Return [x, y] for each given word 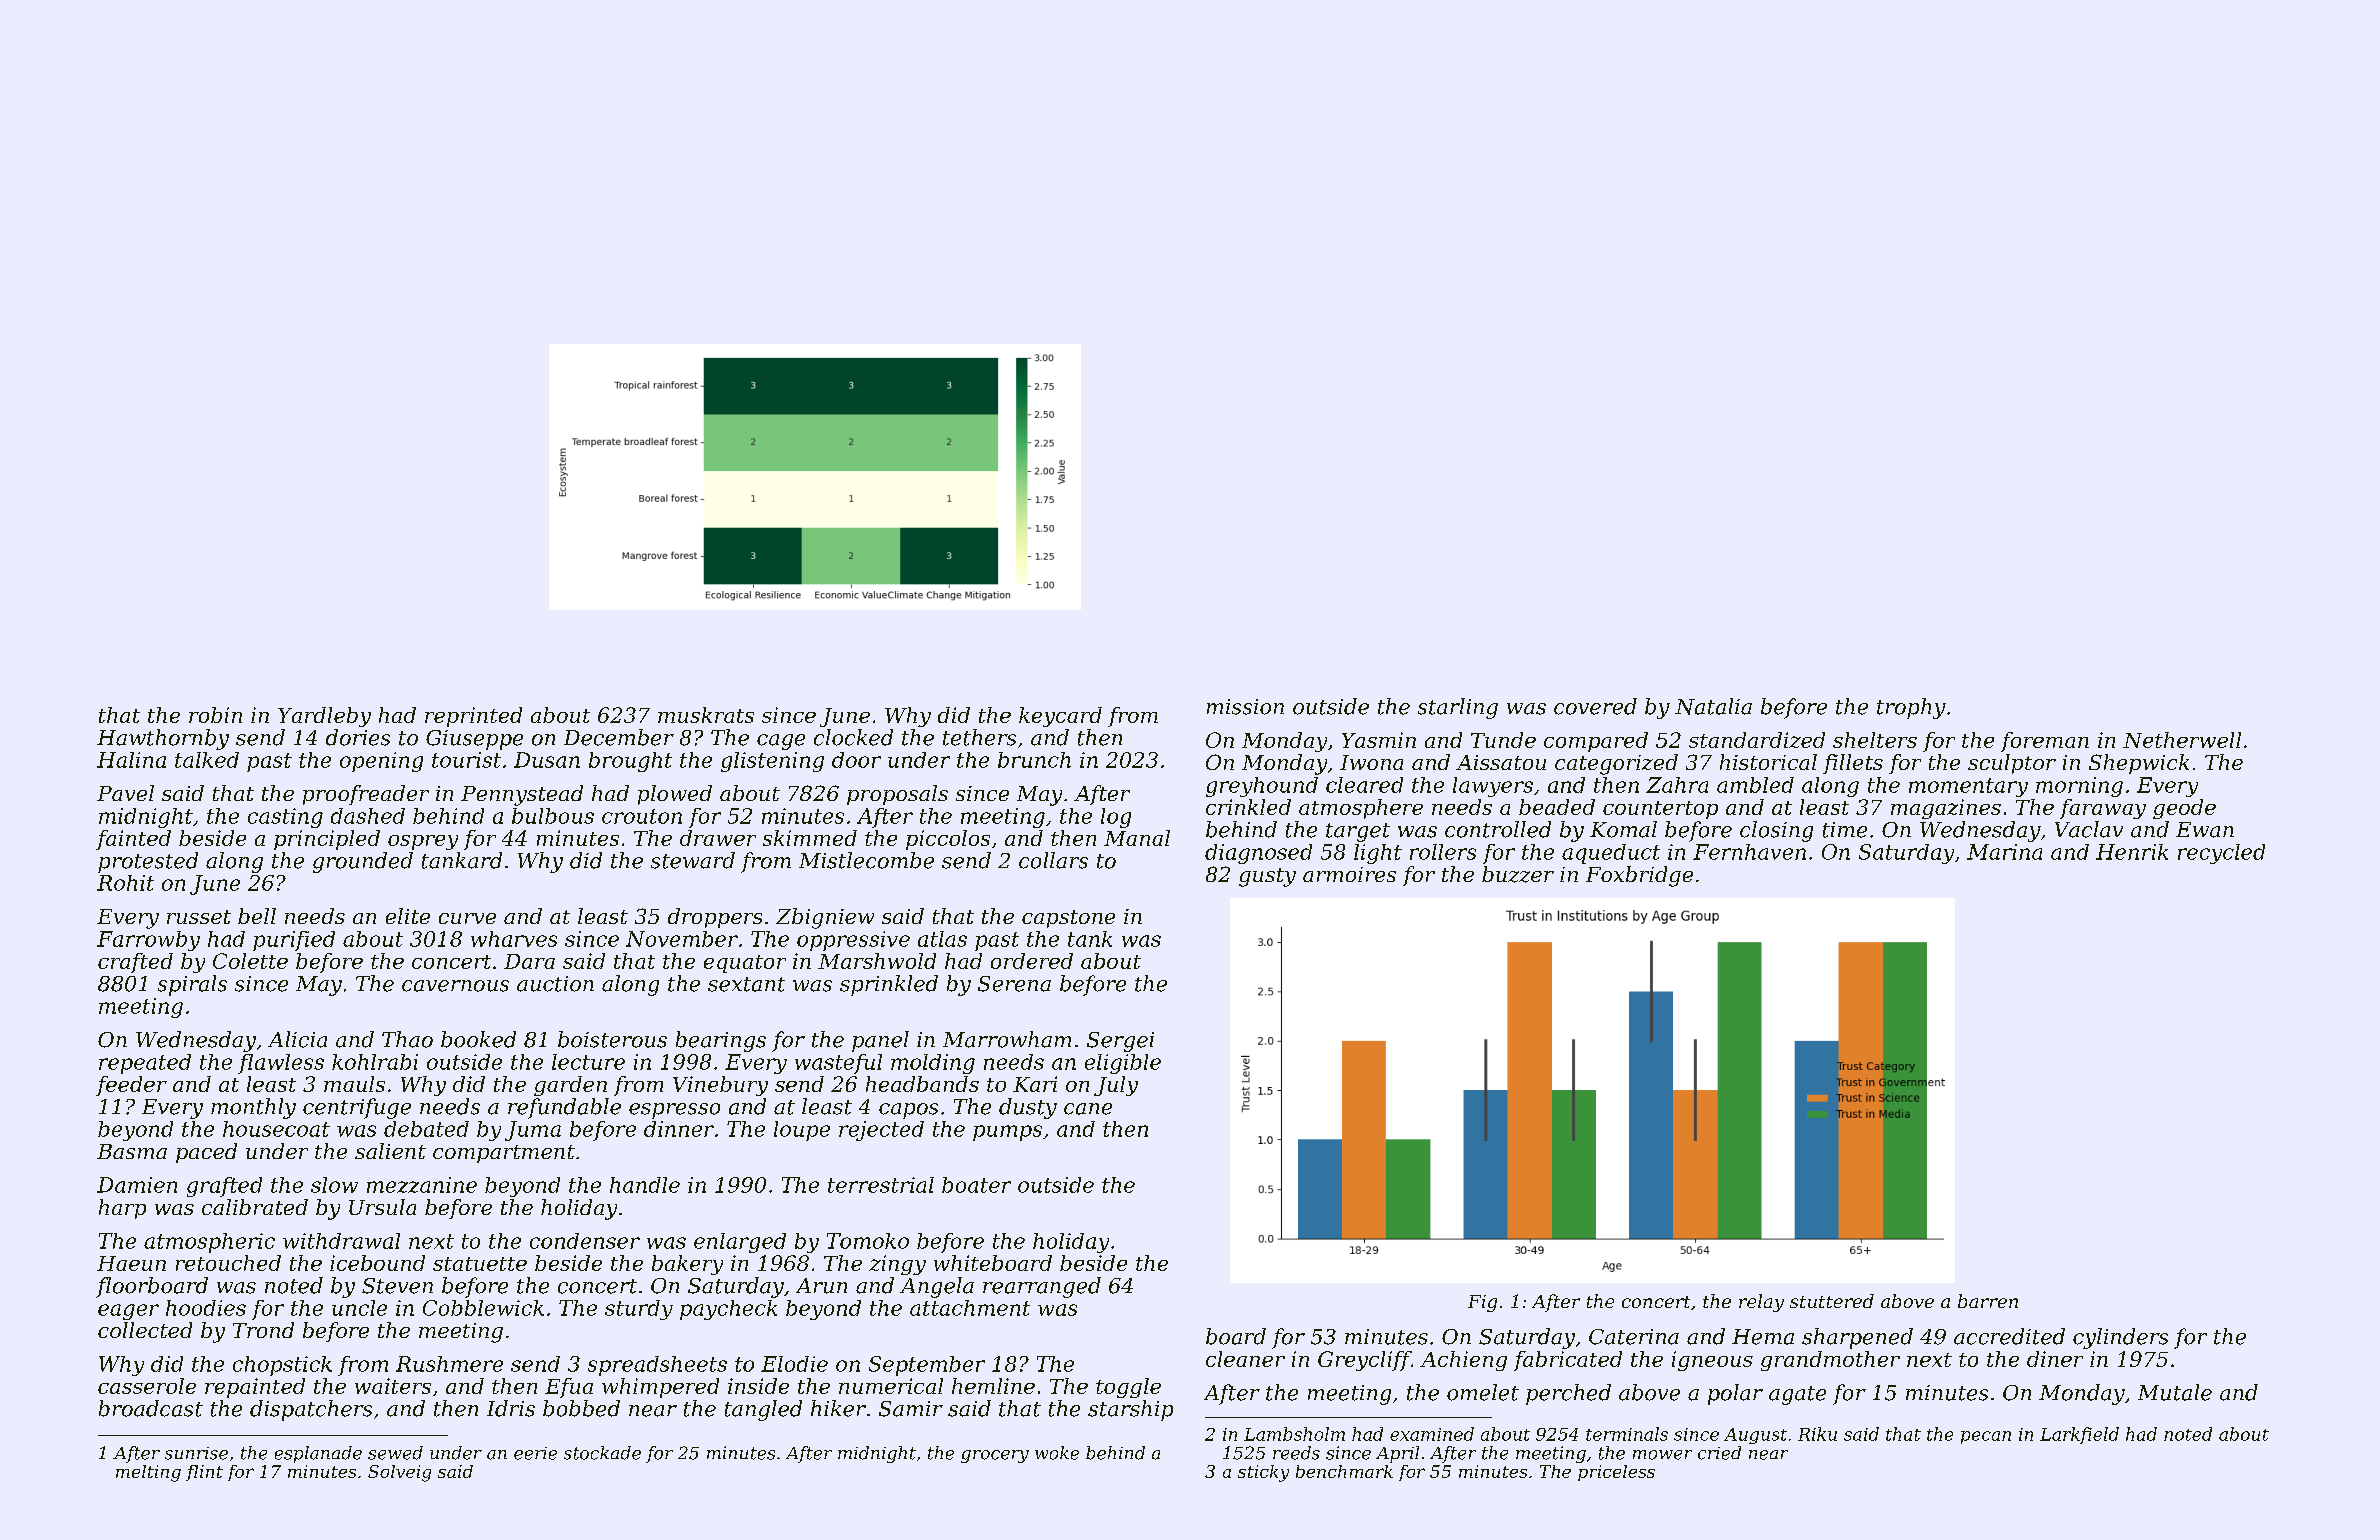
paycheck [728, 1310]
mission [1245, 707]
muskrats [706, 715]
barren [1988, 1301]
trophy [1911, 708]
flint [204, 1473]
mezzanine [422, 1185]
